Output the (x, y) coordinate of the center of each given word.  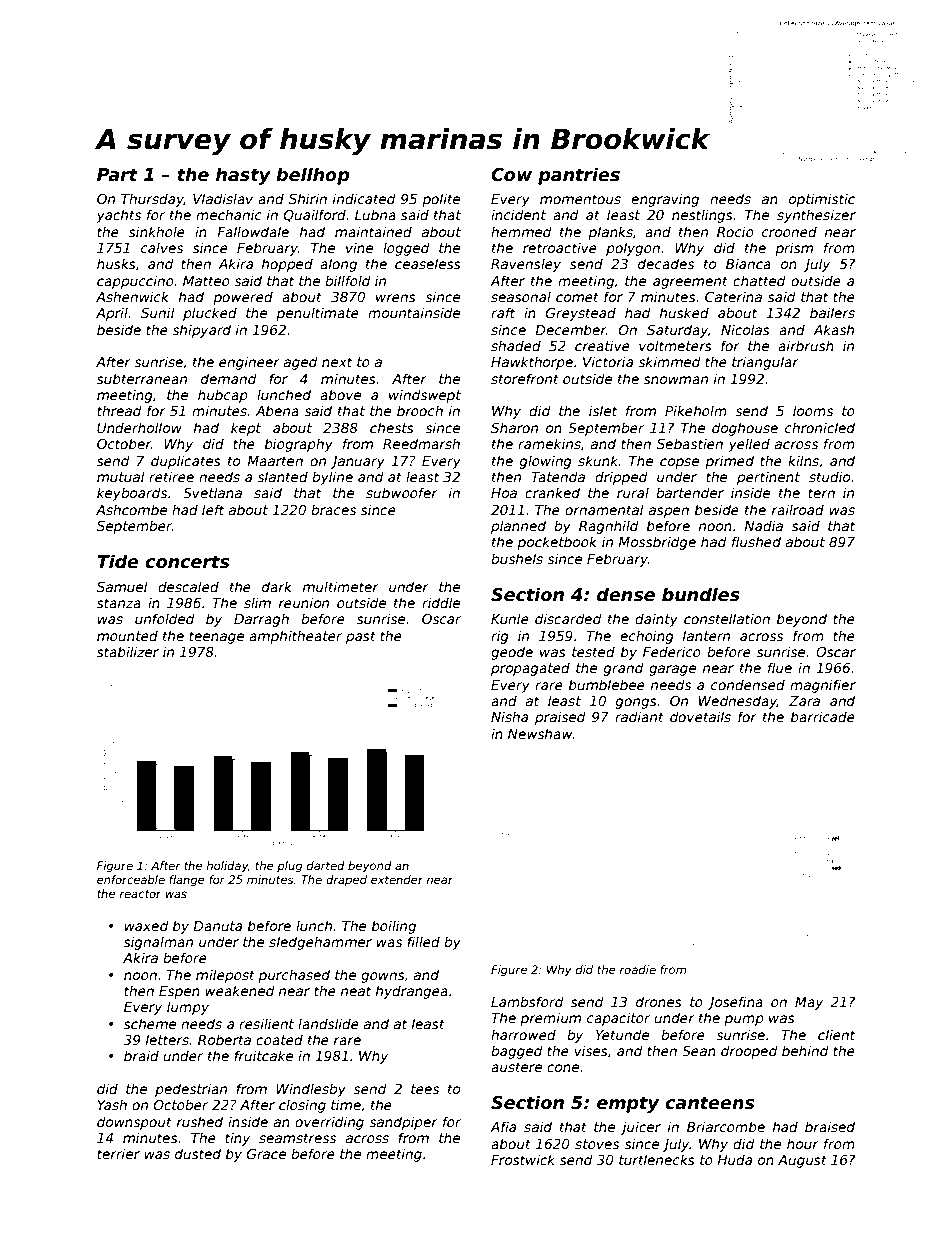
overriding (329, 1123)
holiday (227, 867)
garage (672, 670)
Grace (266, 1154)
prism (794, 249)
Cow (511, 175)
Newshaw (540, 733)
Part (117, 175)
